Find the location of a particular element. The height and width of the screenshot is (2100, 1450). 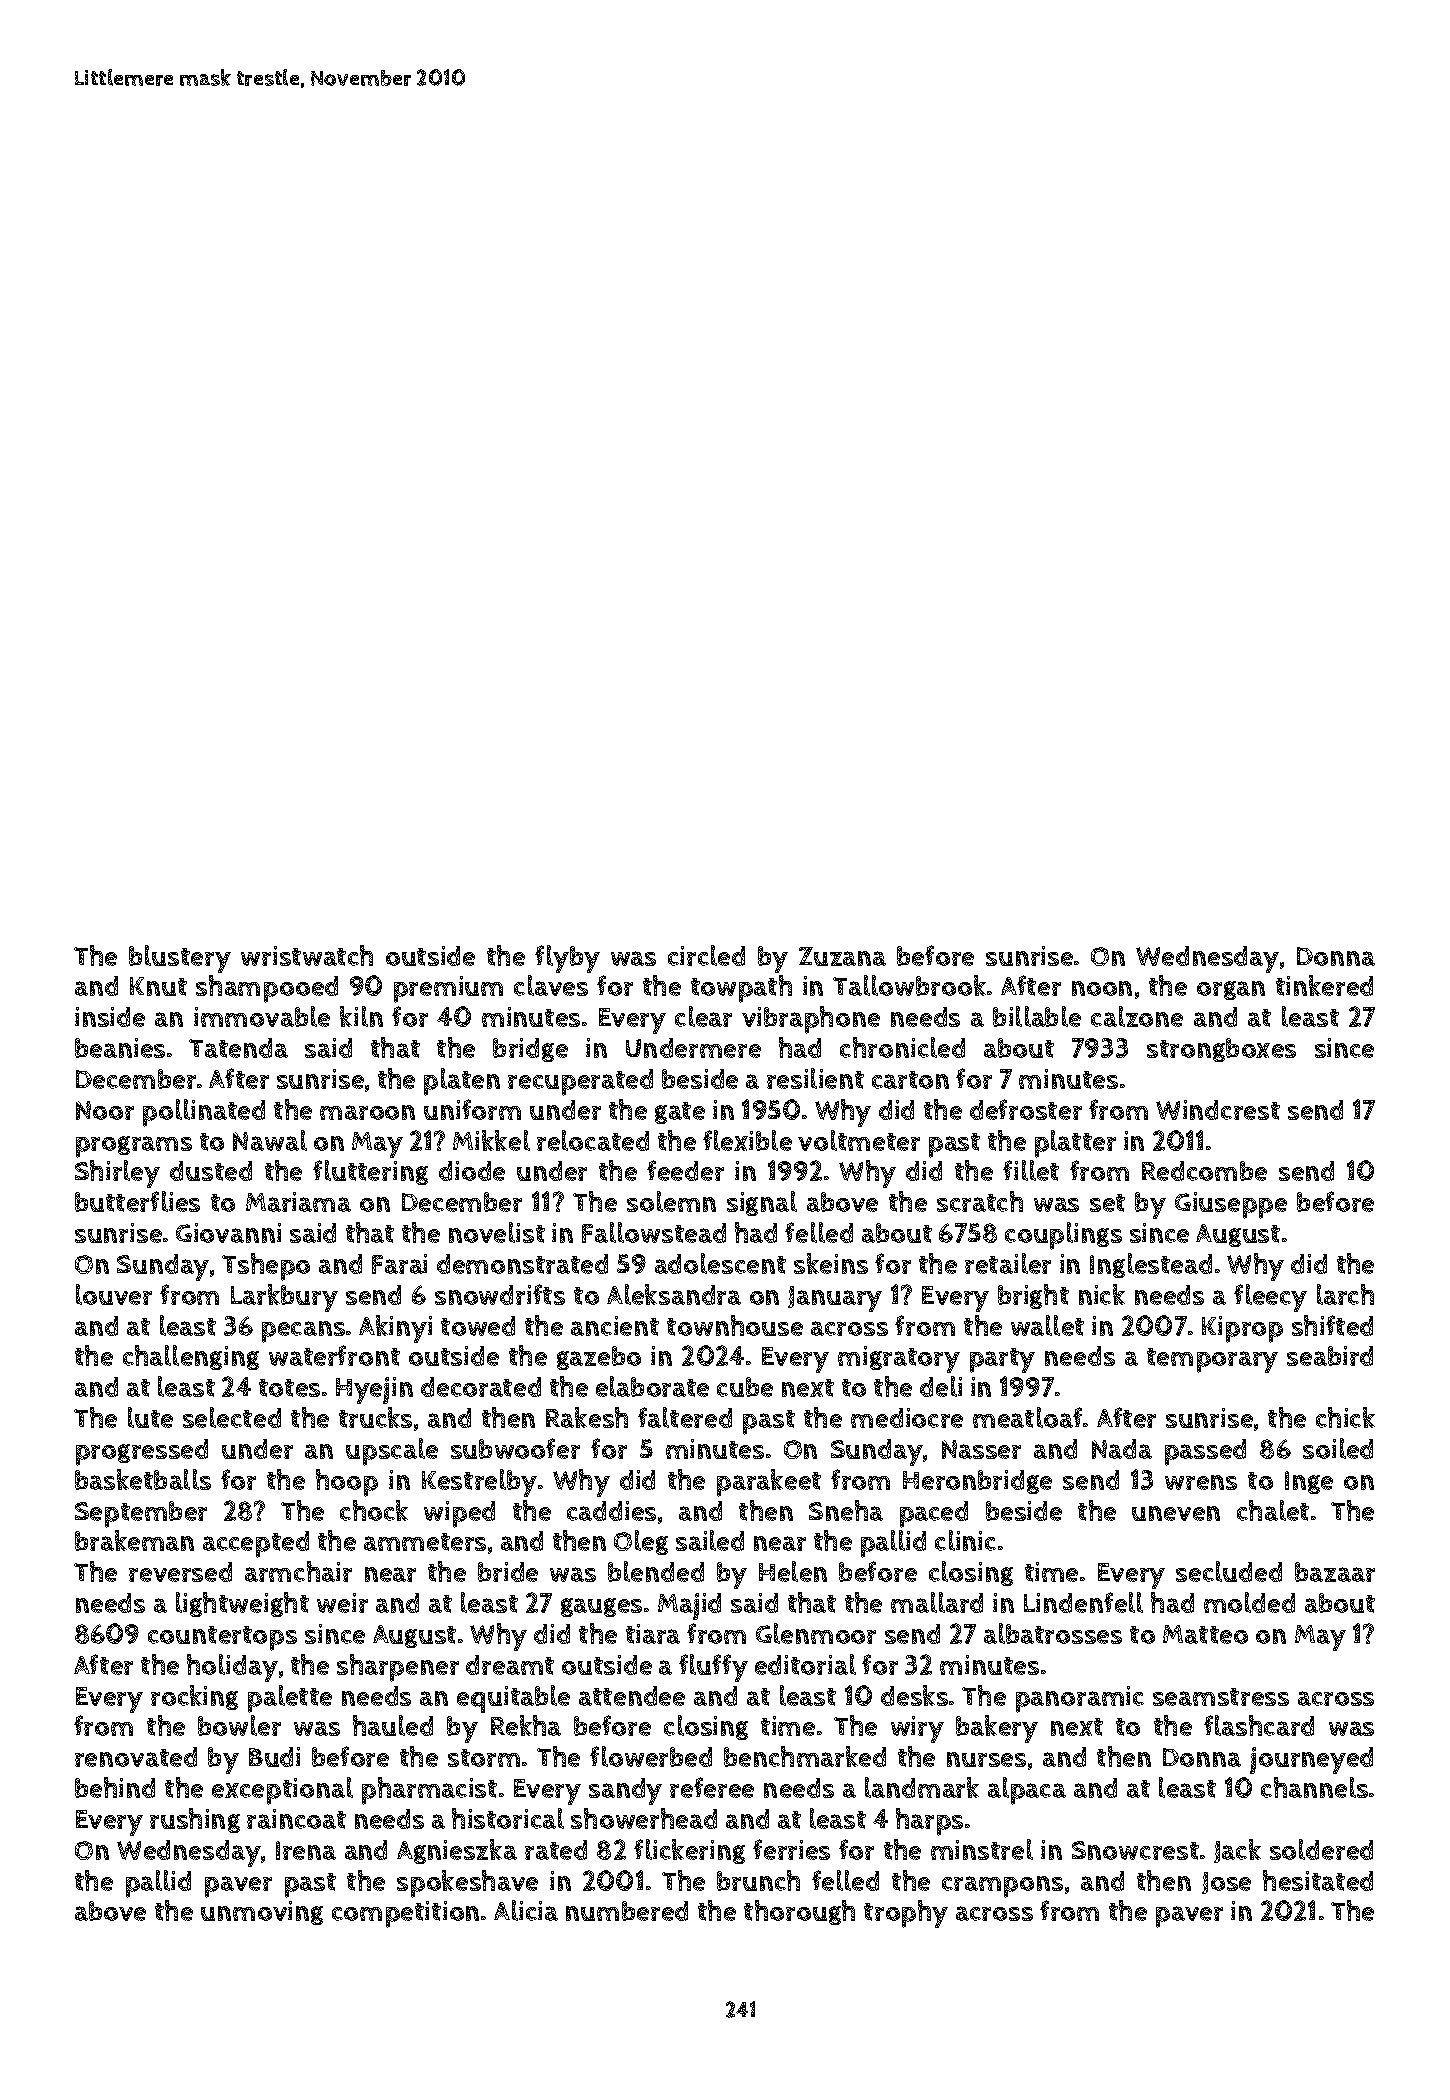

competition is located at coordinates (405, 1914).
